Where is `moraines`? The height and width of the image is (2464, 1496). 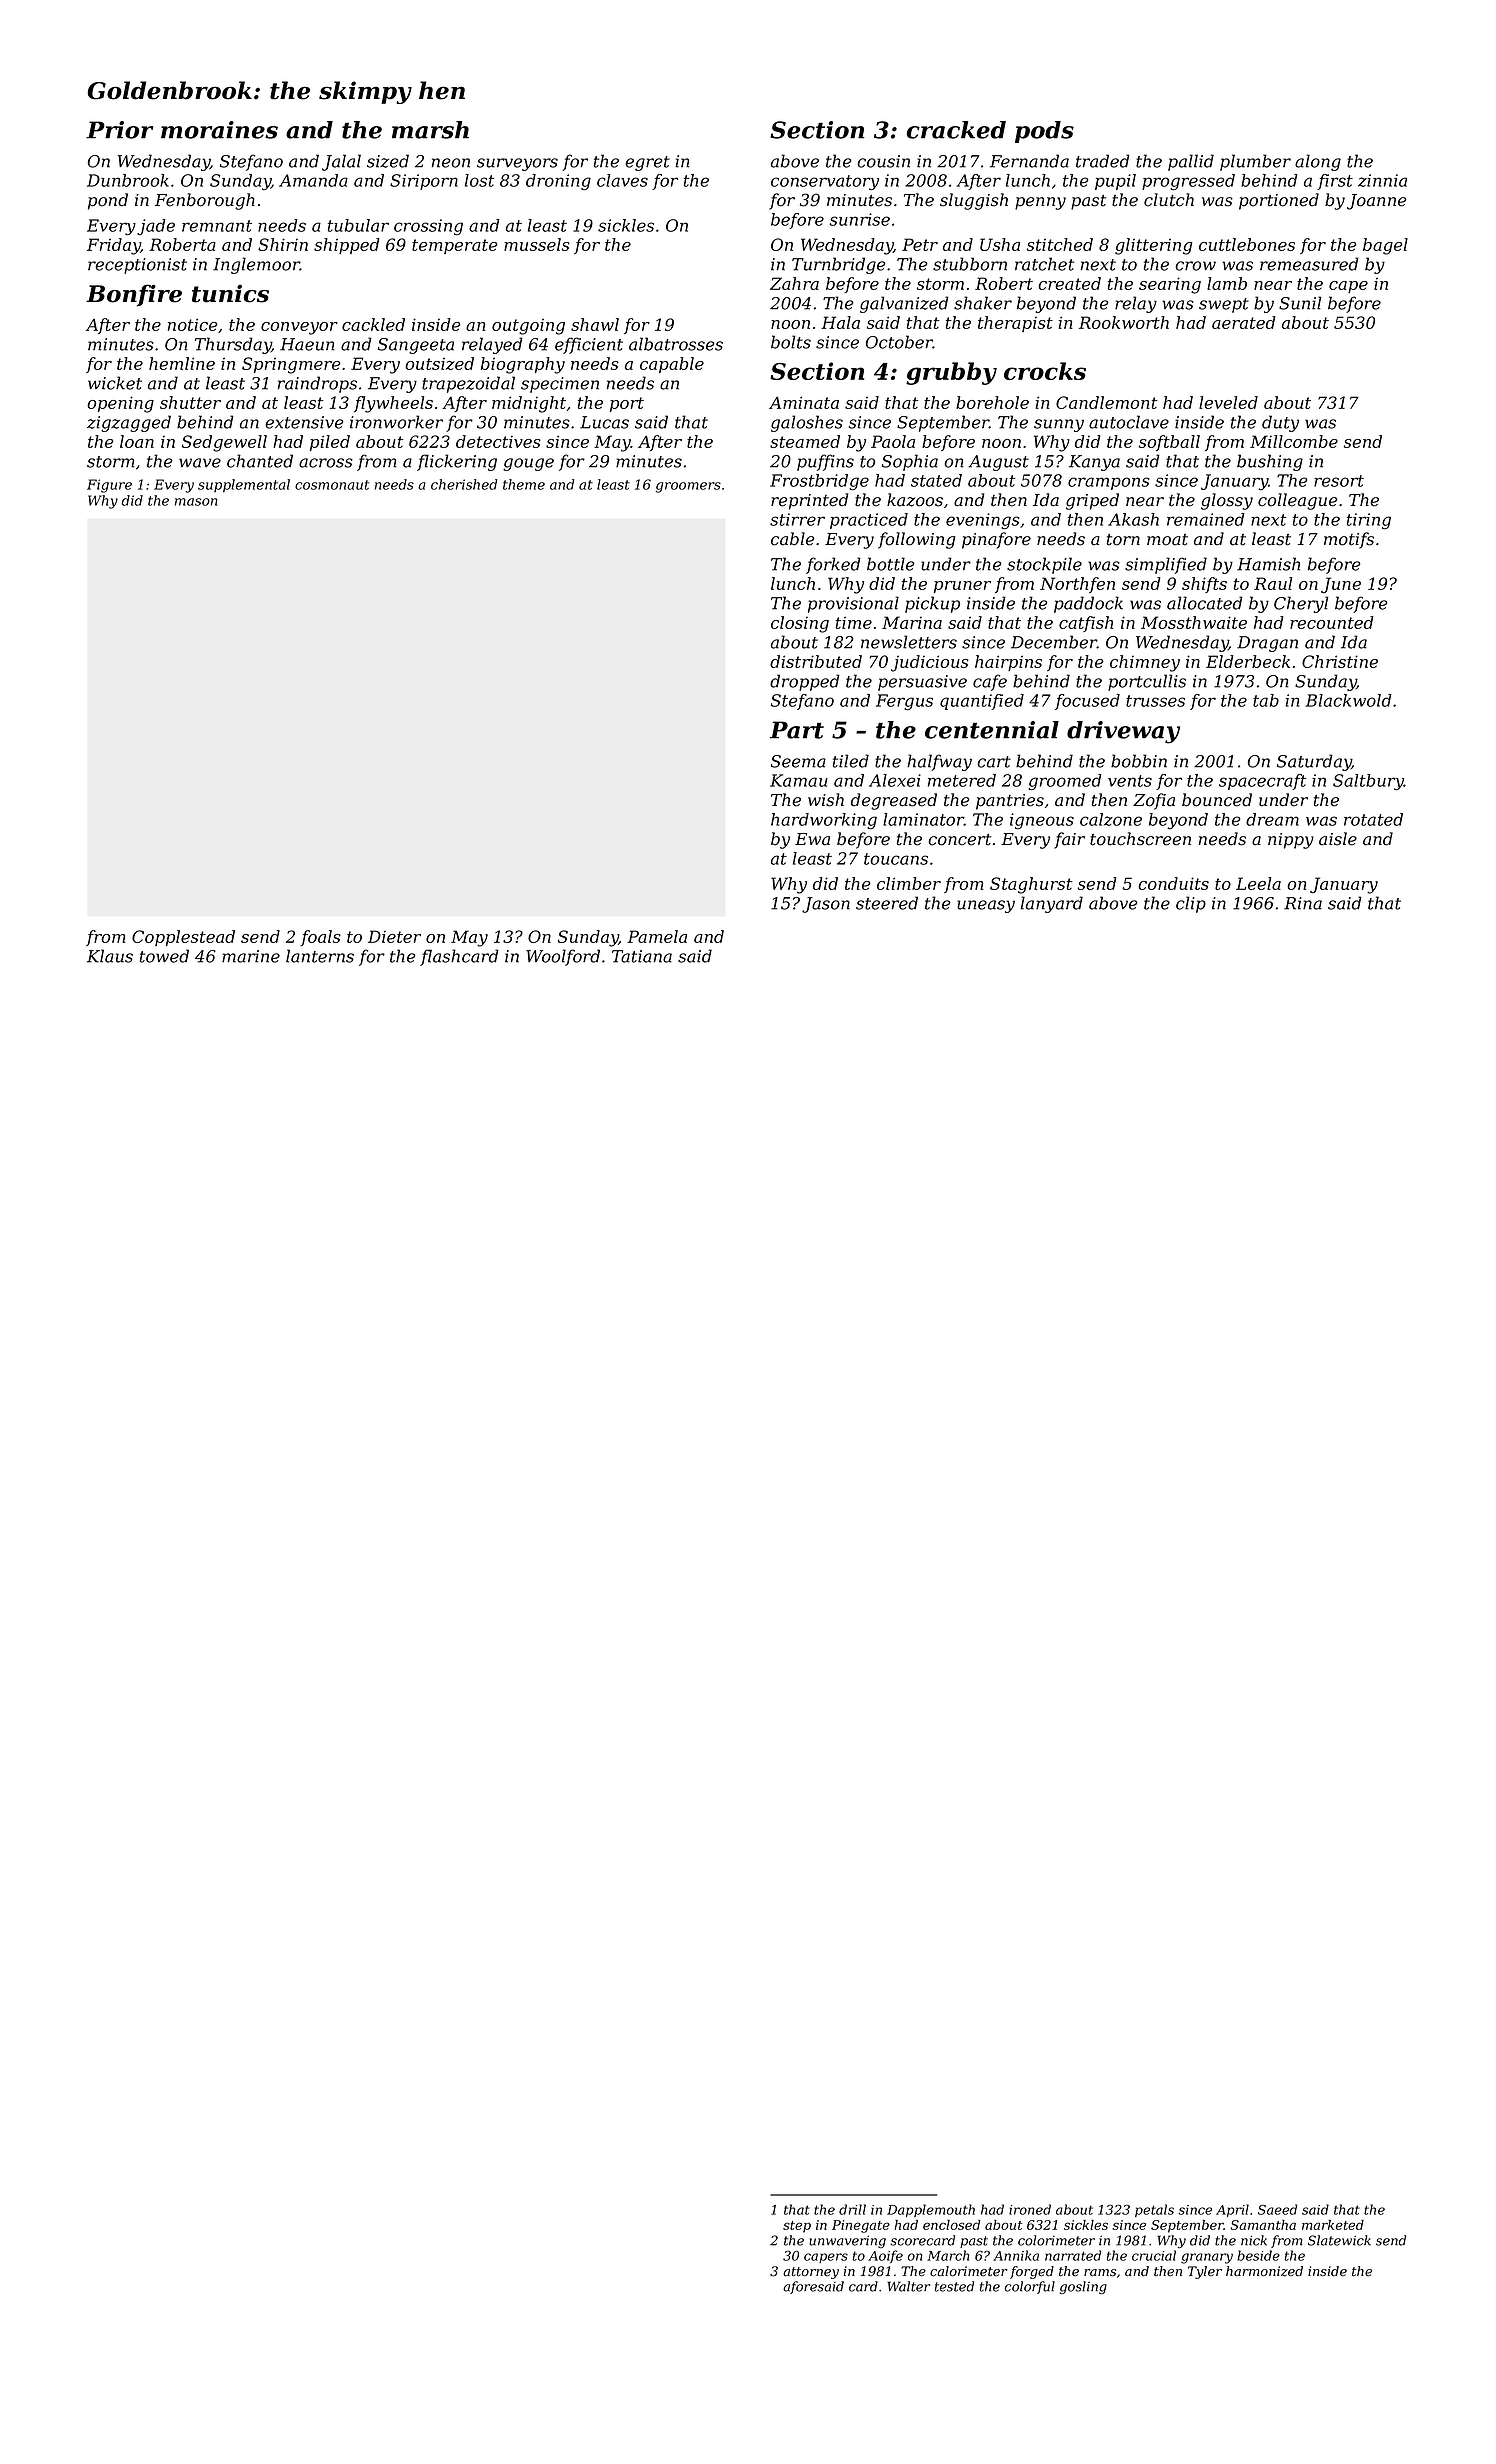 moraines is located at coordinates (219, 130).
